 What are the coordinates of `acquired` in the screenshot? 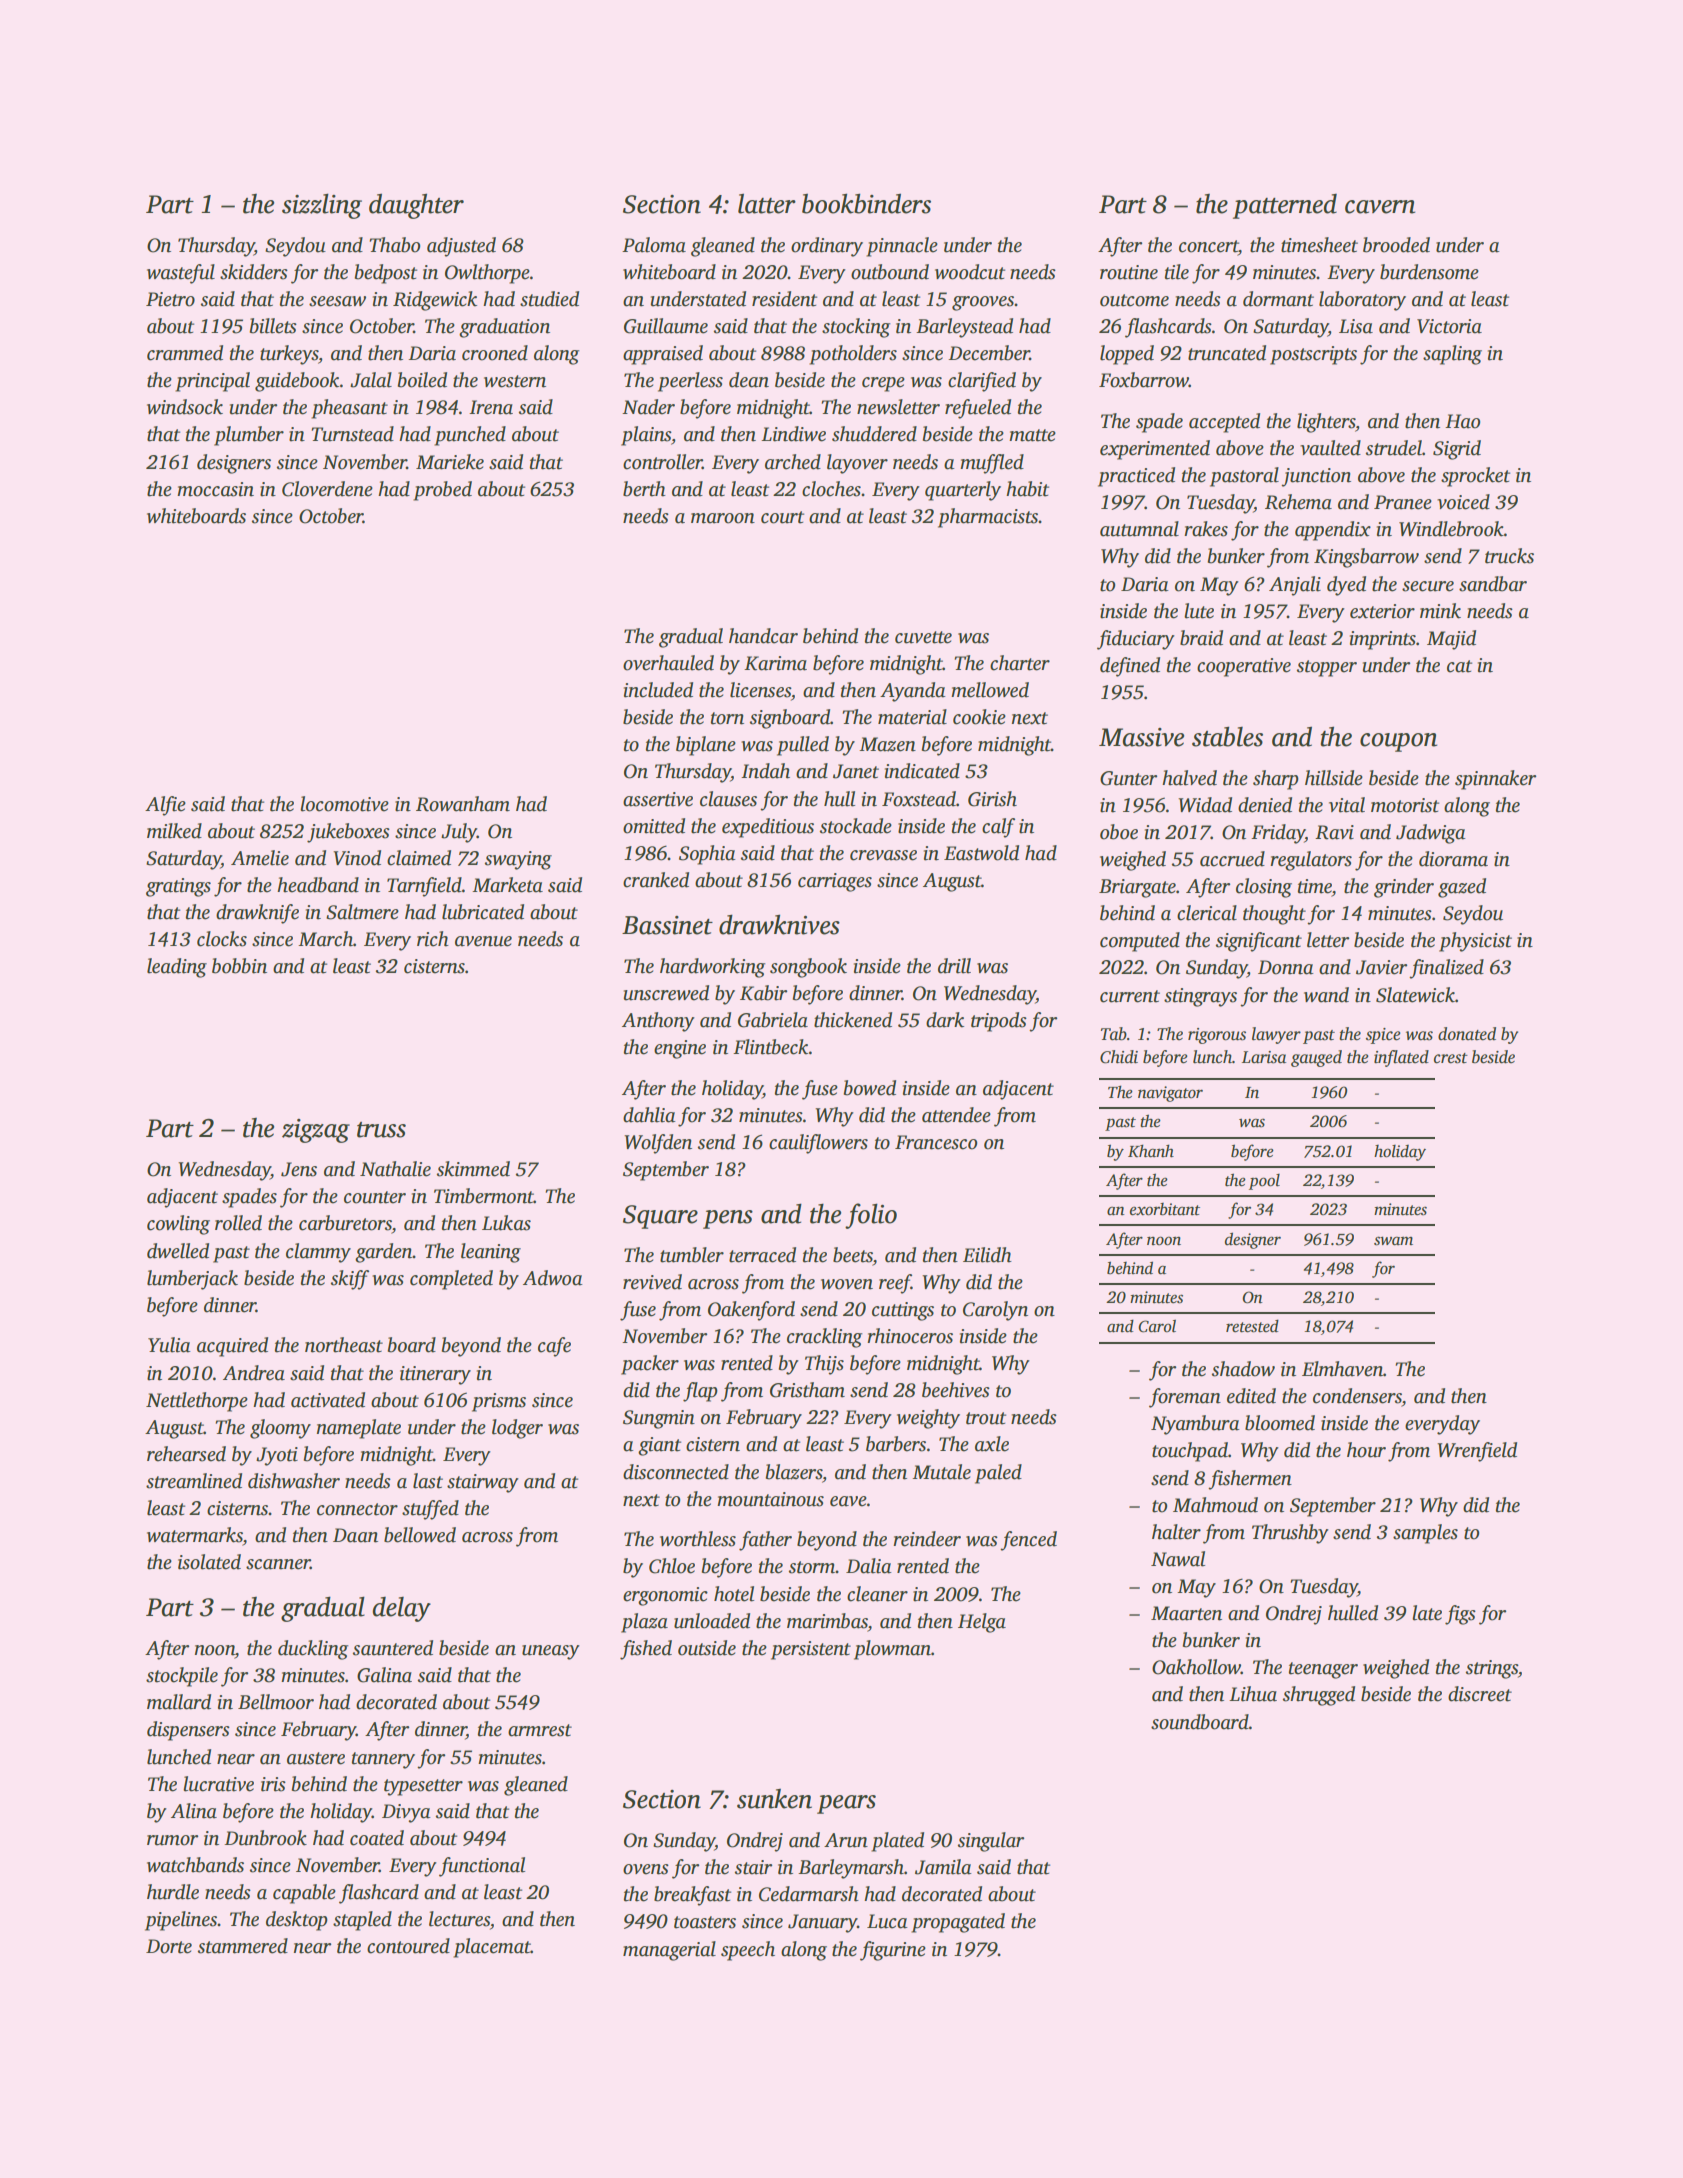 It's located at (232, 1347).
